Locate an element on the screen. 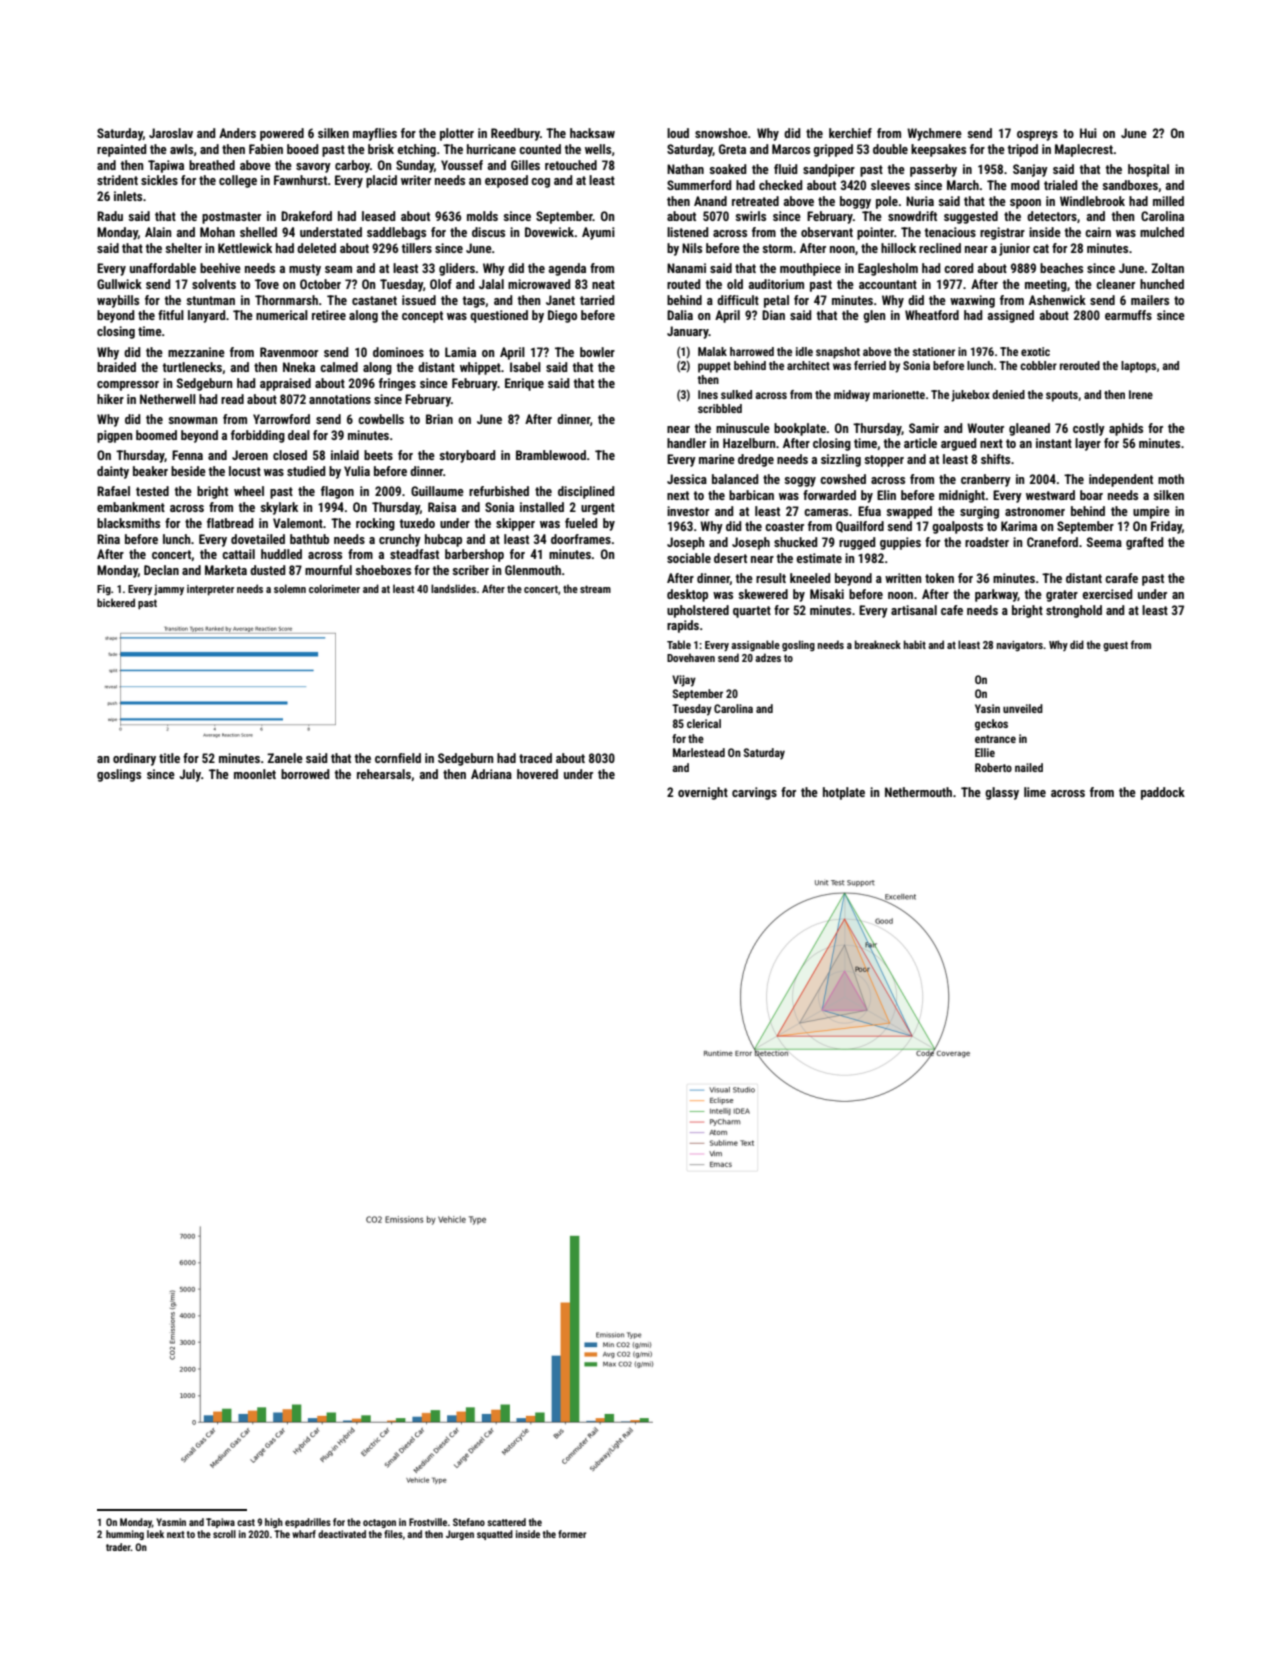 Image resolution: width=1282 pixels, height=1659 pixels. glassy is located at coordinates (1002, 793).
